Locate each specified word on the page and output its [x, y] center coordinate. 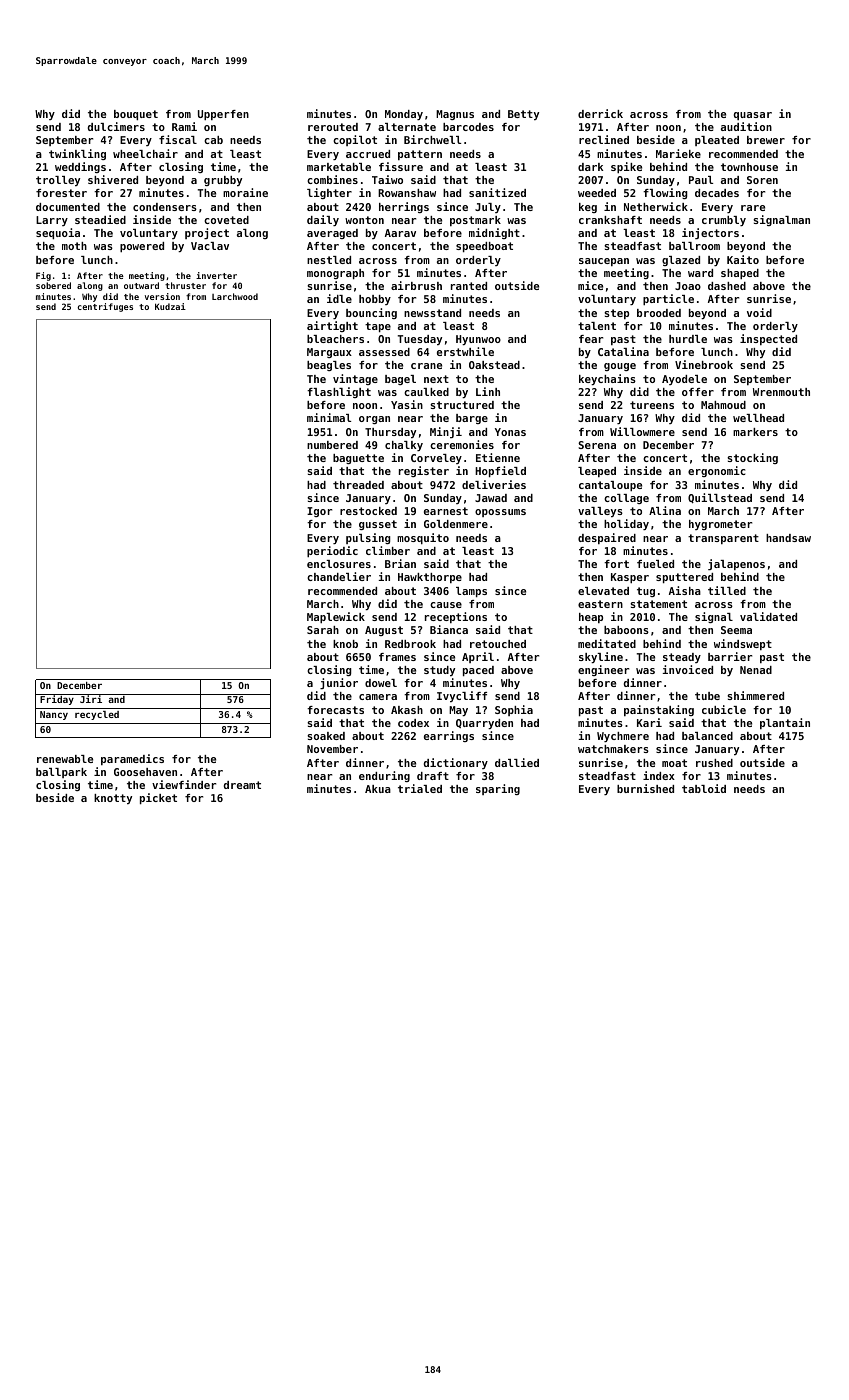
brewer [766, 140]
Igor [319, 512]
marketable [339, 167]
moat [674, 763]
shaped [740, 274]
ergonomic [716, 471]
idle [339, 298]
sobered [53, 285]
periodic [332, 551]
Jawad [491, 498]
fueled [655, 564]
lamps [471, 592]
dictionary [456, 763]
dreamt [242, 785]
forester [61, 193]
